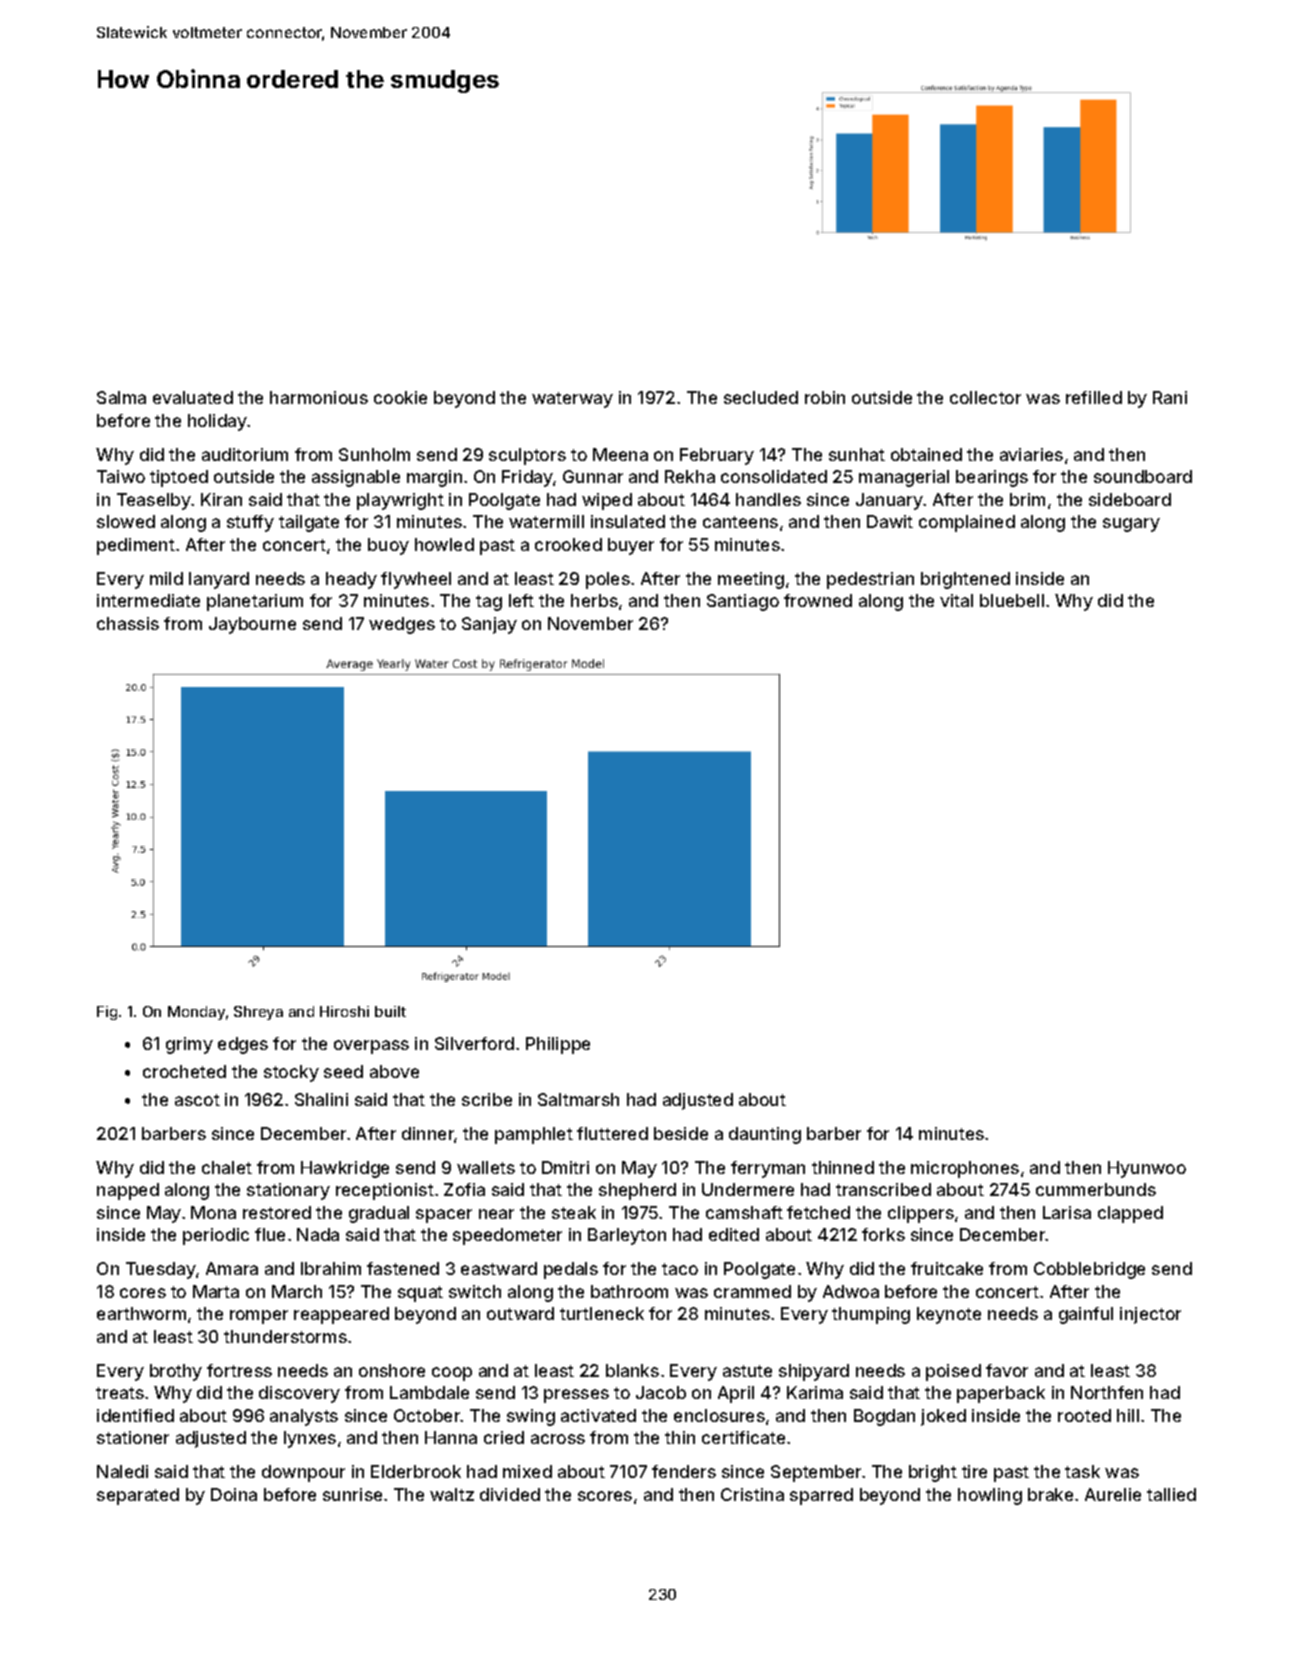  Describe the element at coordinates (628, 521) in the image. I see `insulated` at that location.
